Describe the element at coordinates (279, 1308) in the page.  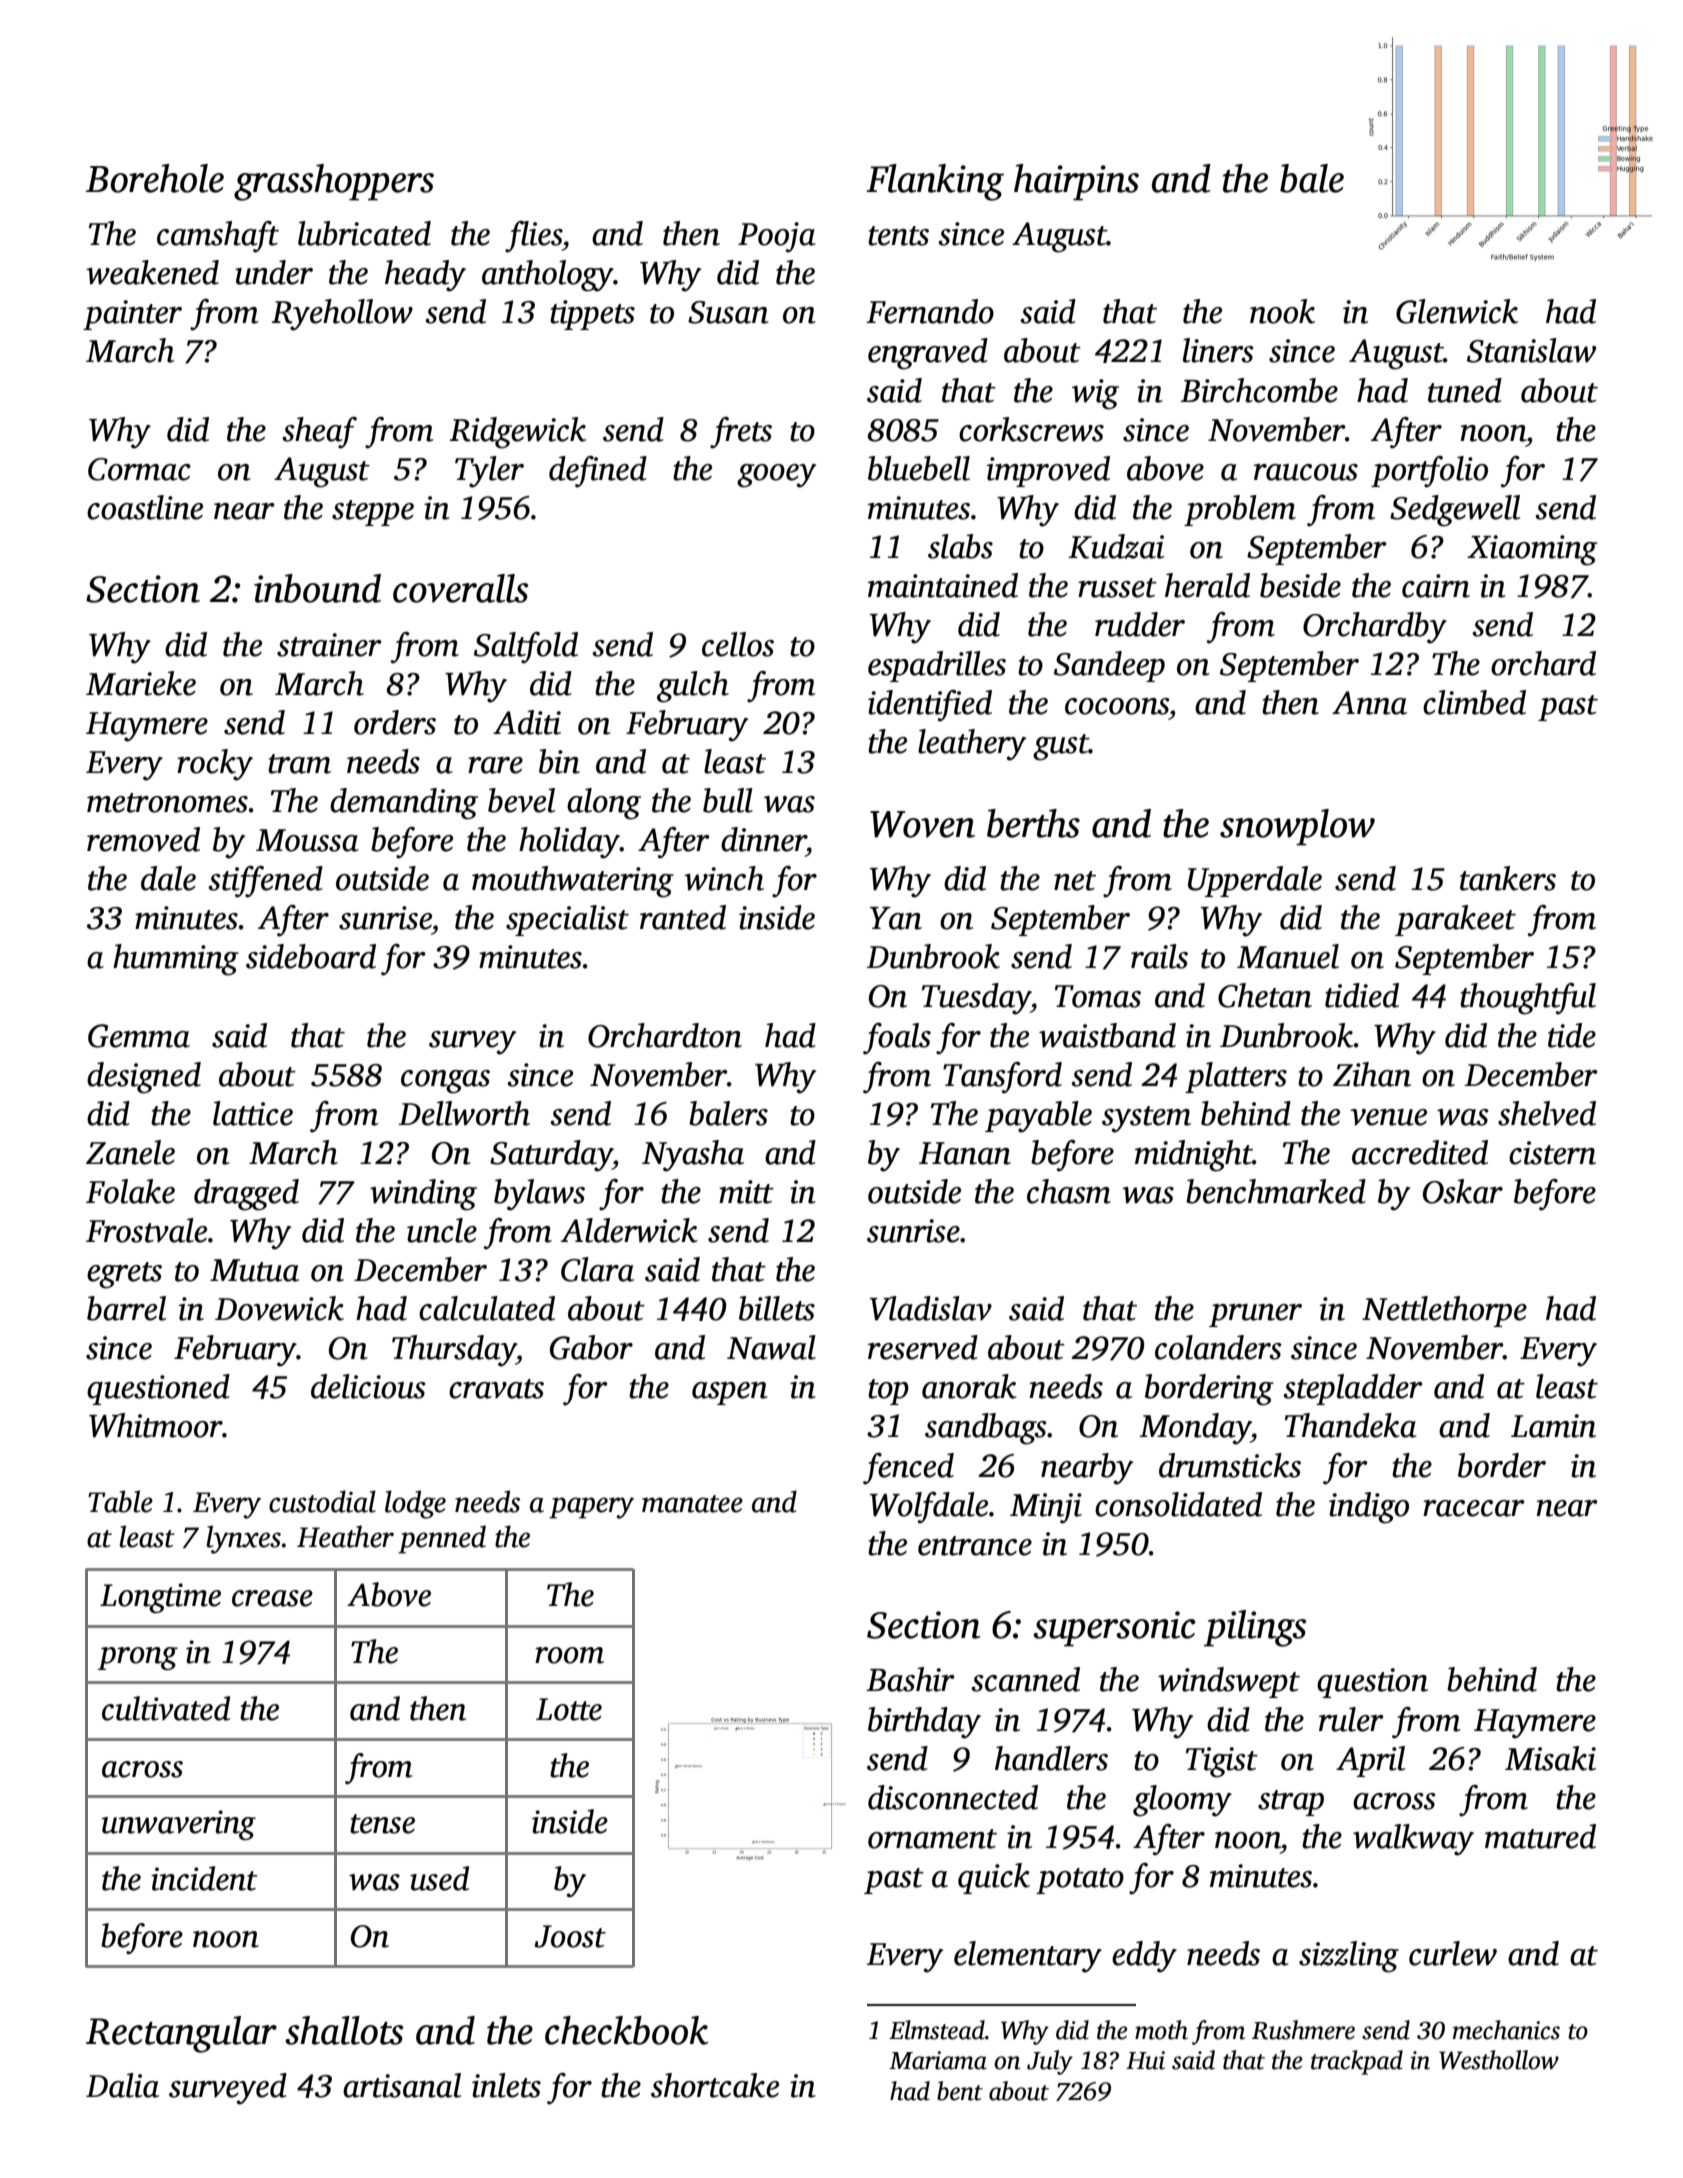
I see `Dovewick` at that location.
